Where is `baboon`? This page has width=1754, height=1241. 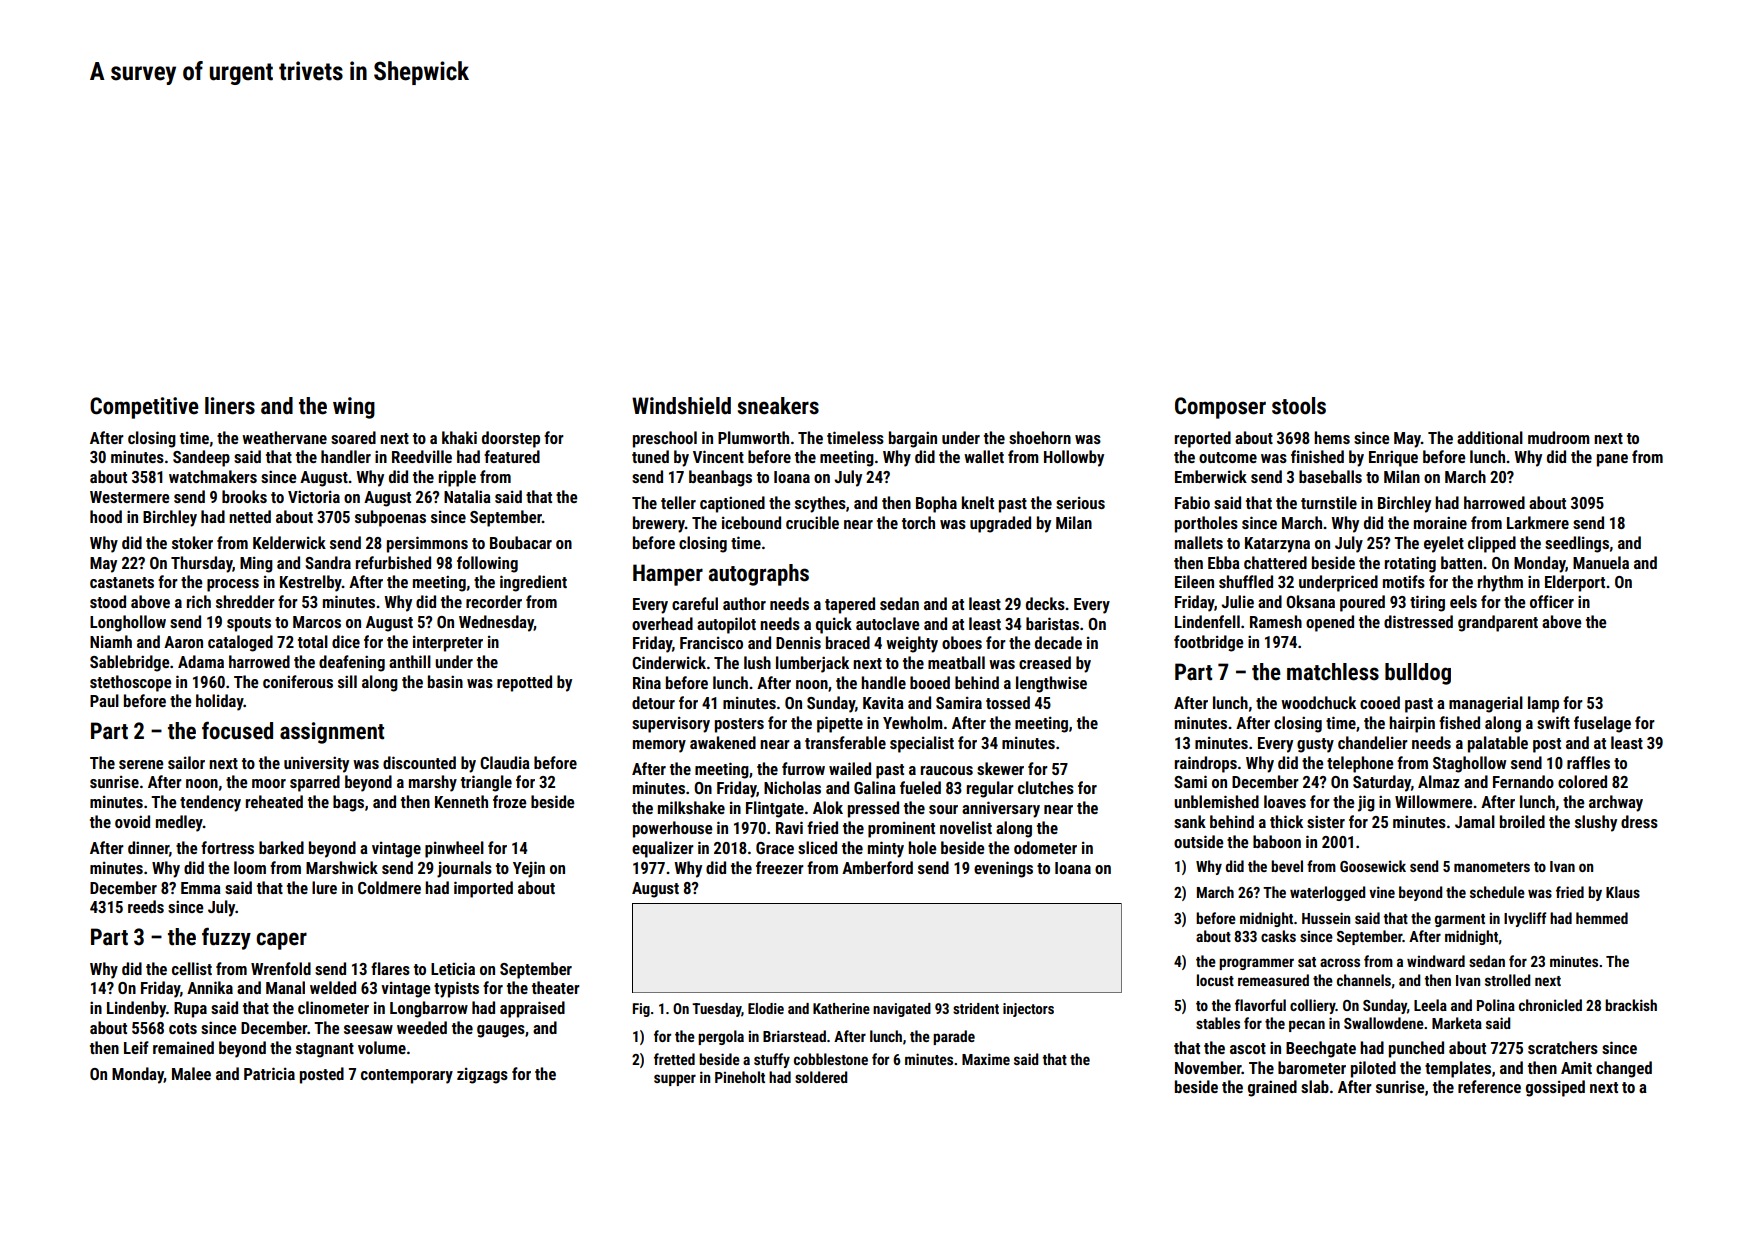
baboon is located at coordinates (1277, 841).
